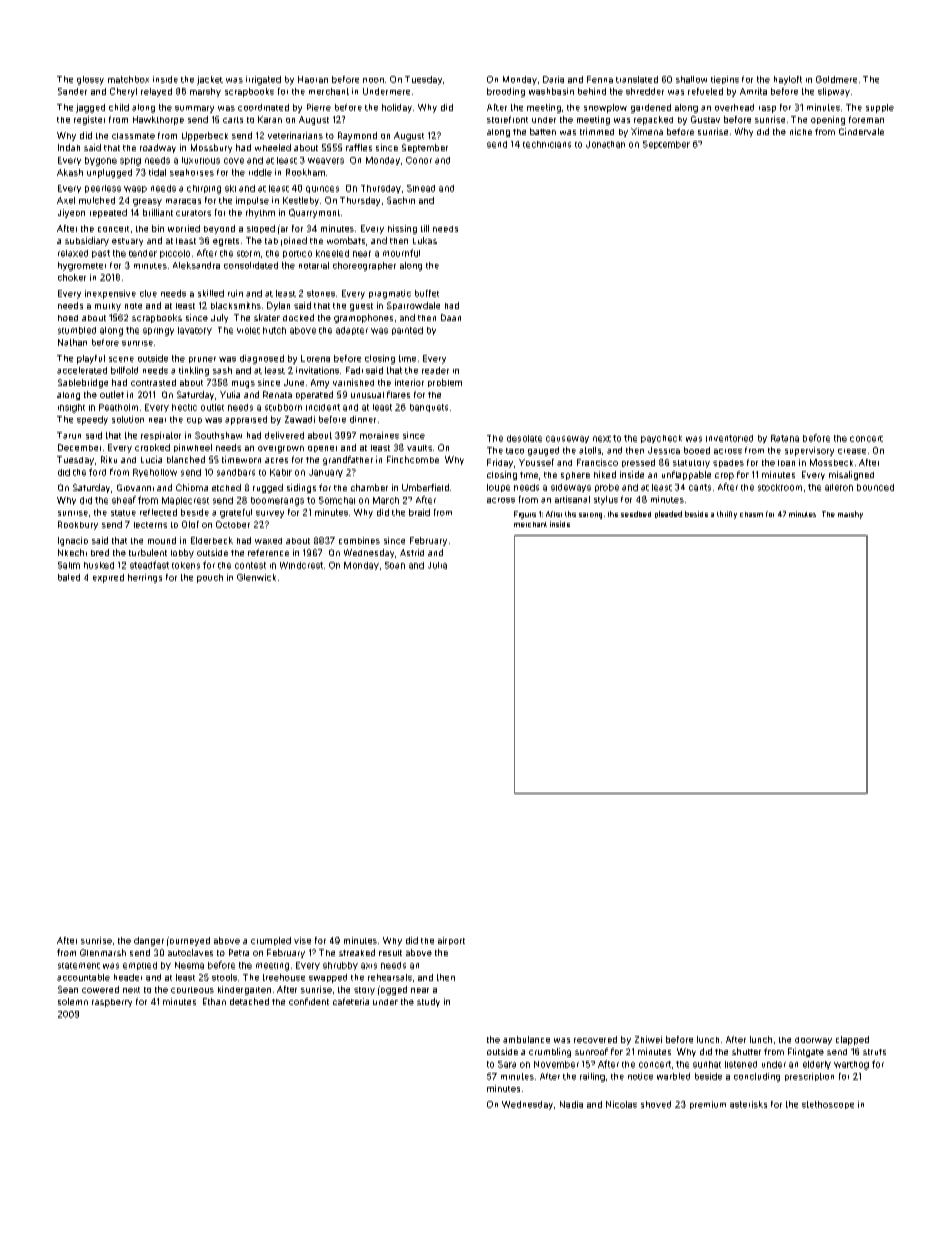 This screenshot has height=1233, width=952. I want to click on Ethan, so click(214, 1001).
